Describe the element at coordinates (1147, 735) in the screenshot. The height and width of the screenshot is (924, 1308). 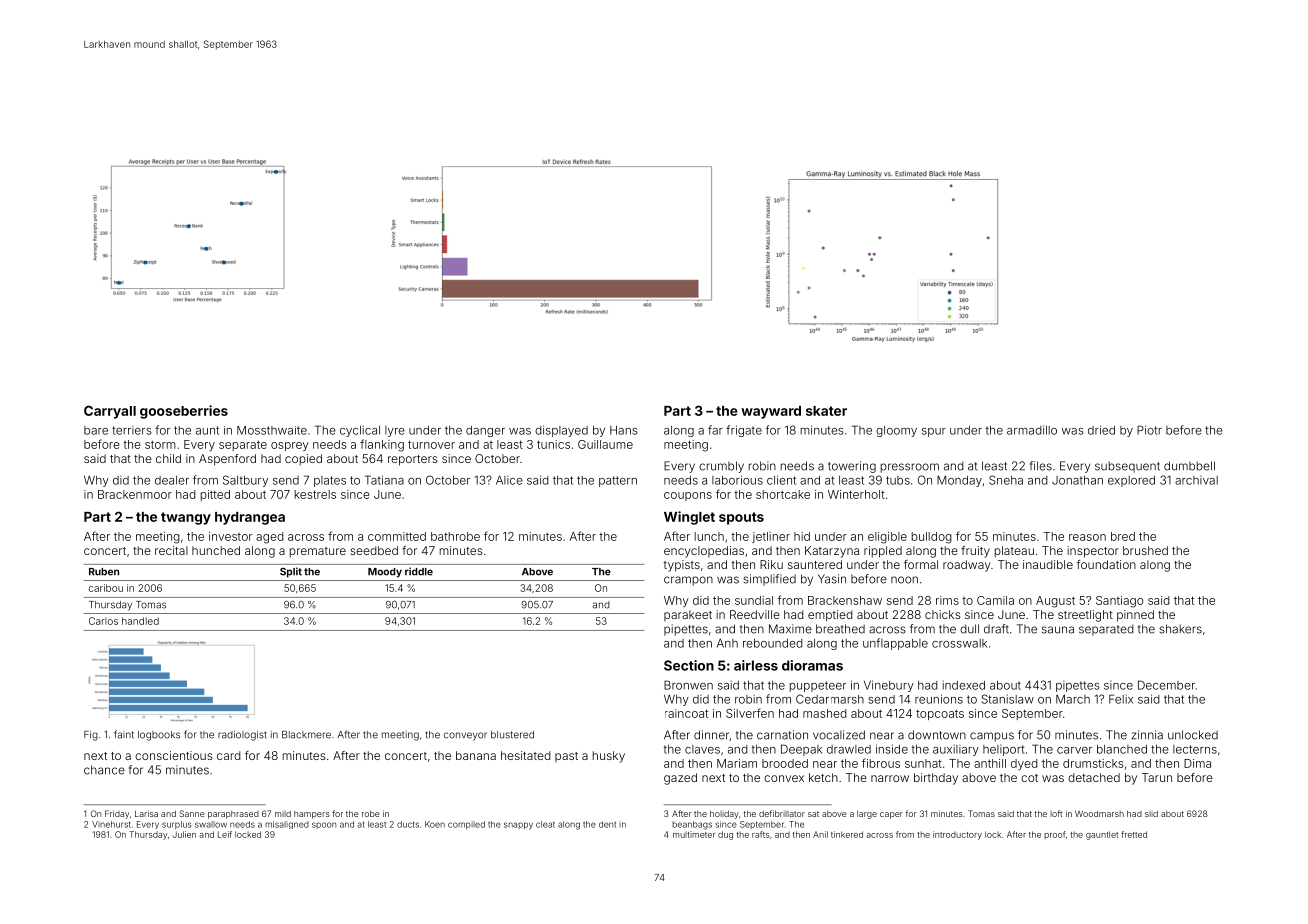
I see `zinnia` at that location.
